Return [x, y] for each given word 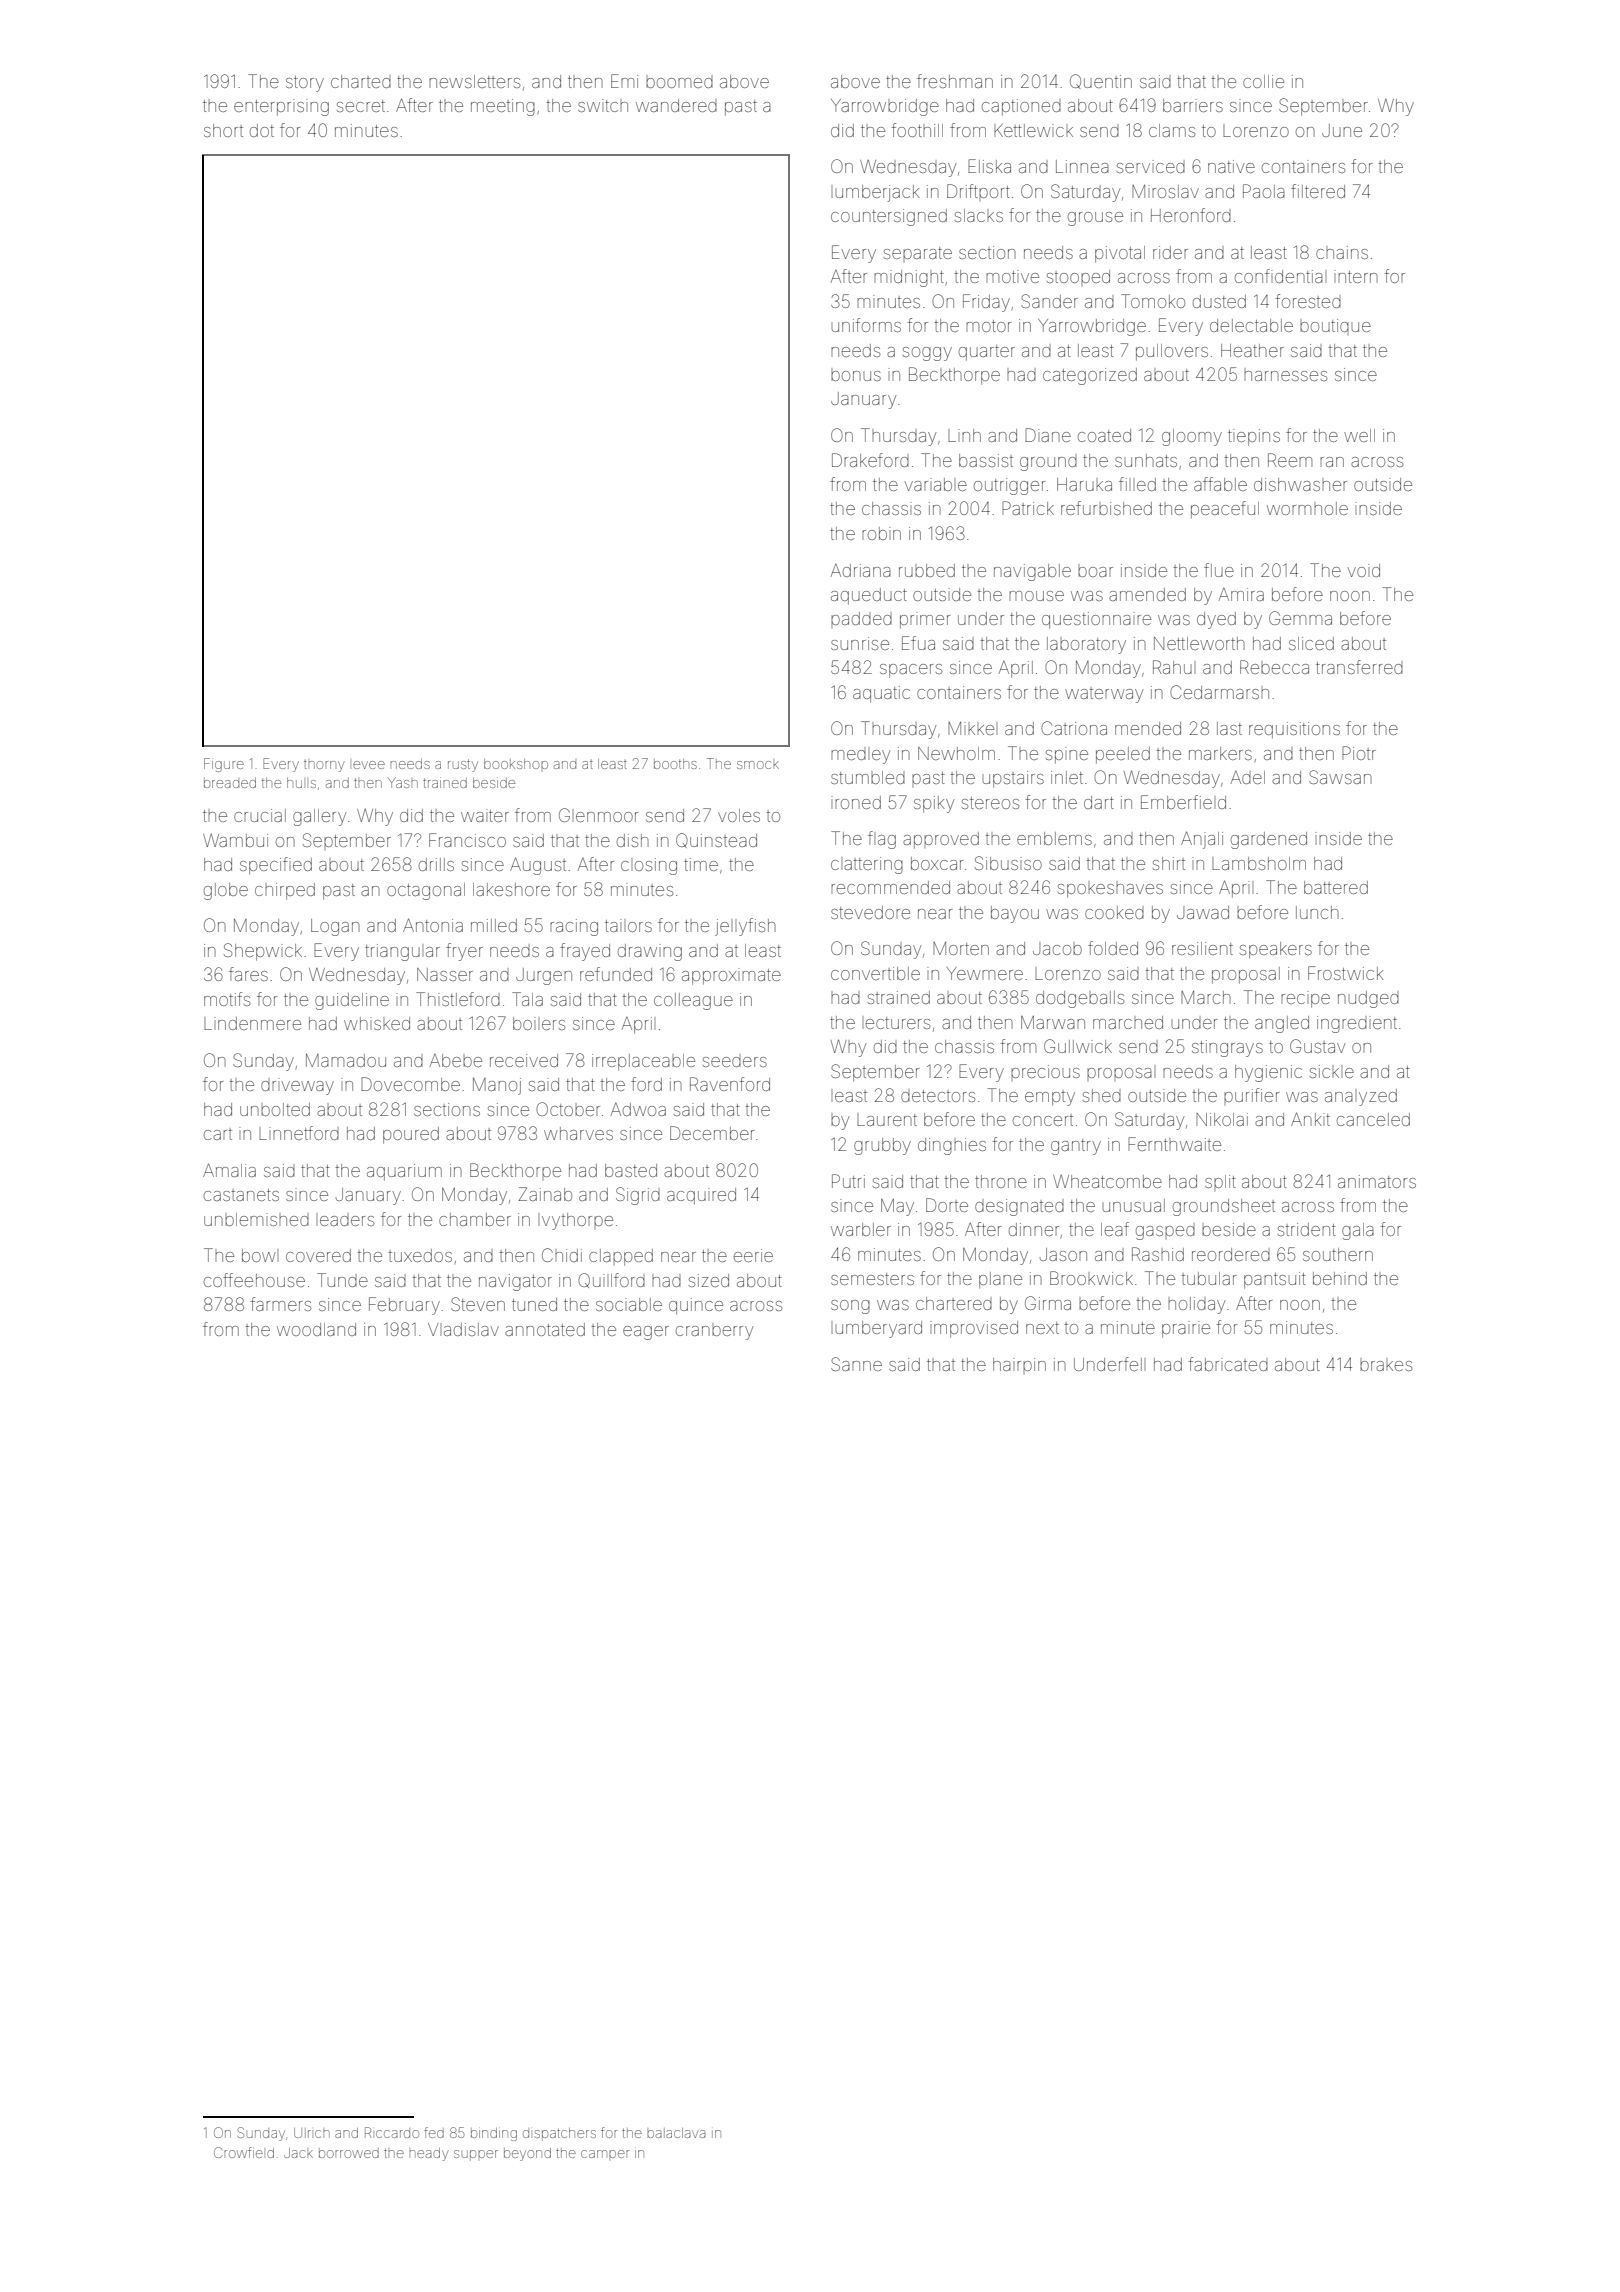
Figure [224, 765]
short [223, 130]
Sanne [856, 1364]
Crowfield [244, 2152]
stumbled [868, 777]
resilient [1202, 948]
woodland [316, 1329]
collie [1263, 81]
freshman [955, 81]
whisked [377, 1023]
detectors [938, 1096]
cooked [1114, 912]
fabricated [1228, 1364]
